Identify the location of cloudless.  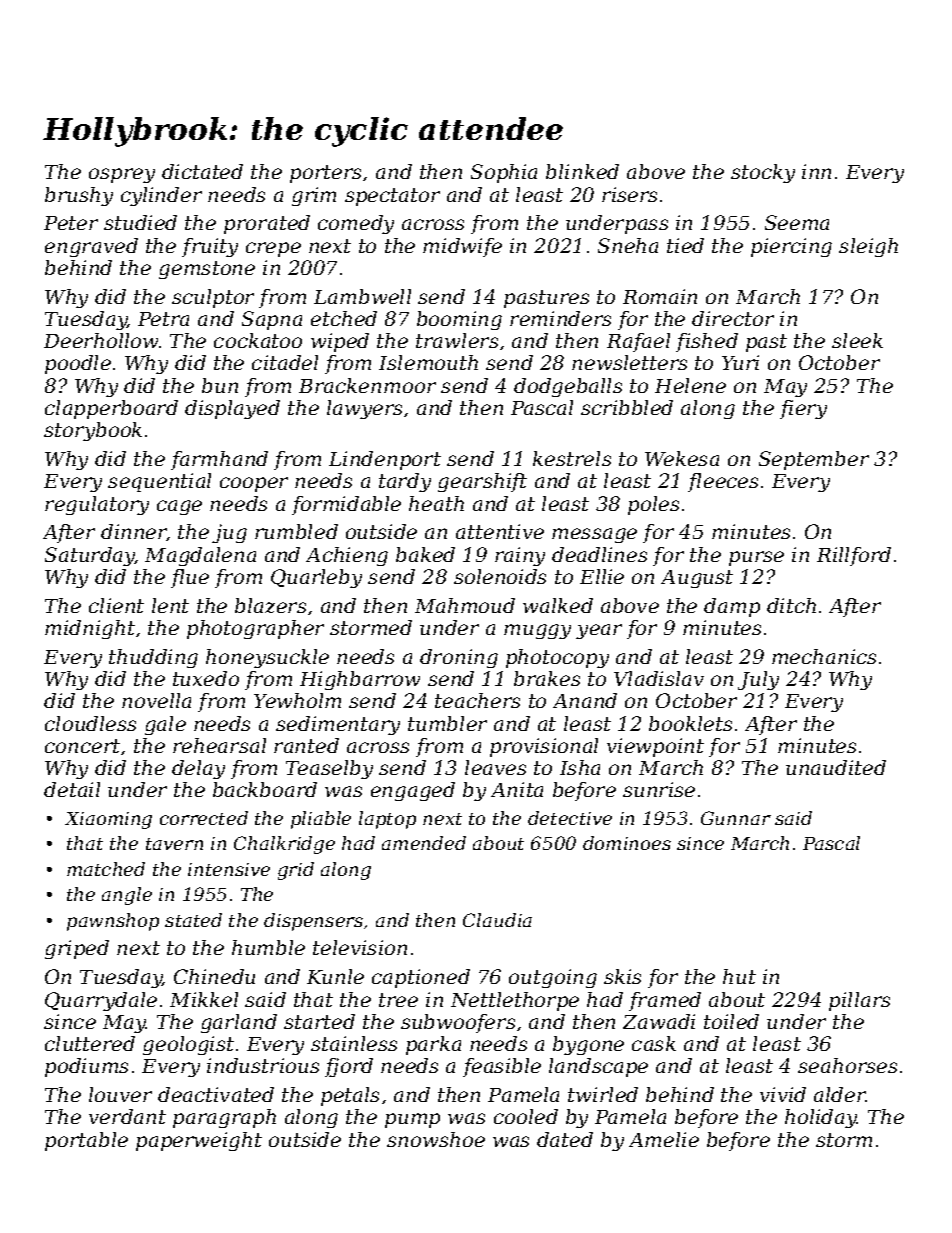
(90, 723).
